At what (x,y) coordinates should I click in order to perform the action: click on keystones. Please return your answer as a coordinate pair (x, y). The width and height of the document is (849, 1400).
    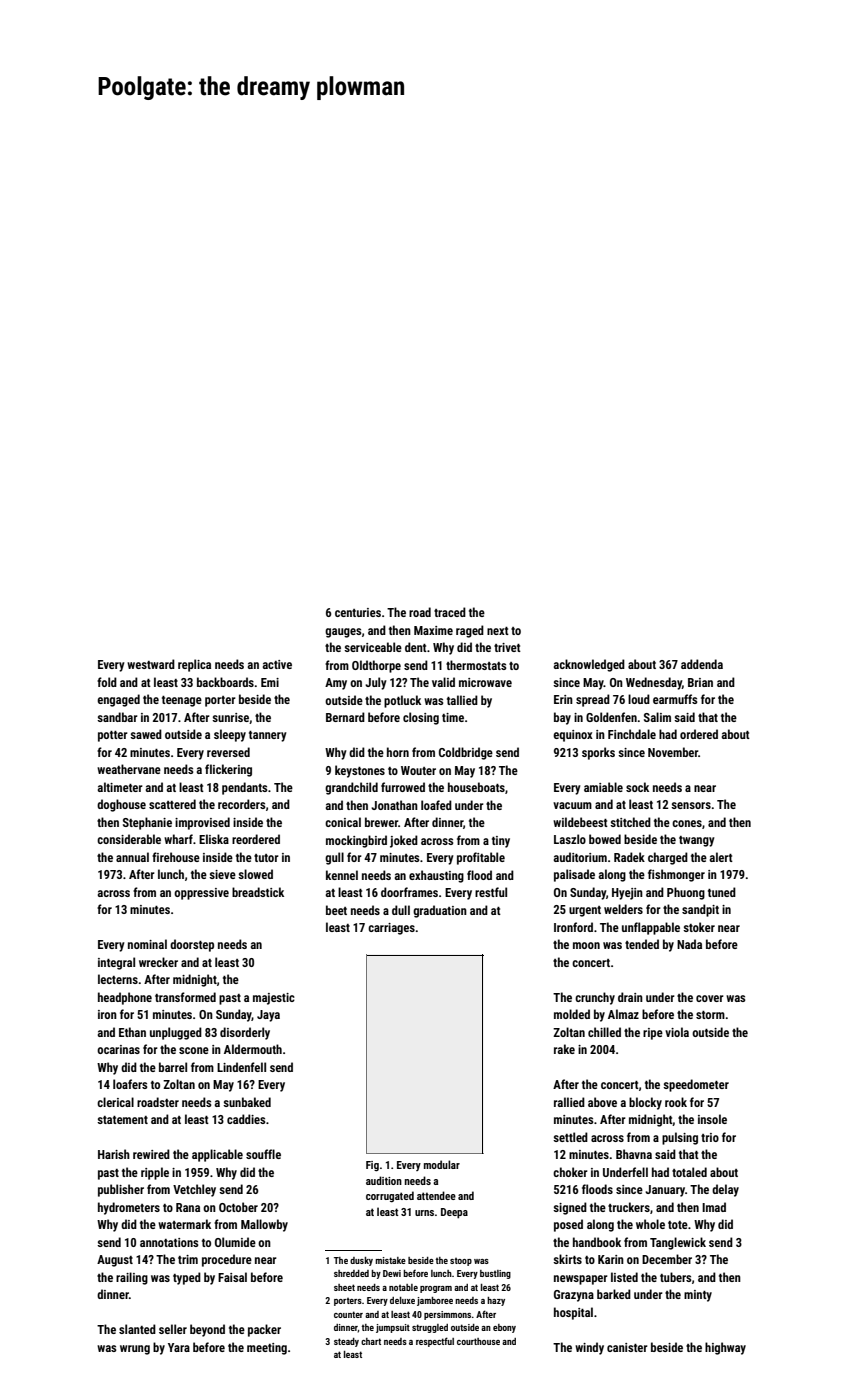
    Looking at the image, I should click on (360, 771).
